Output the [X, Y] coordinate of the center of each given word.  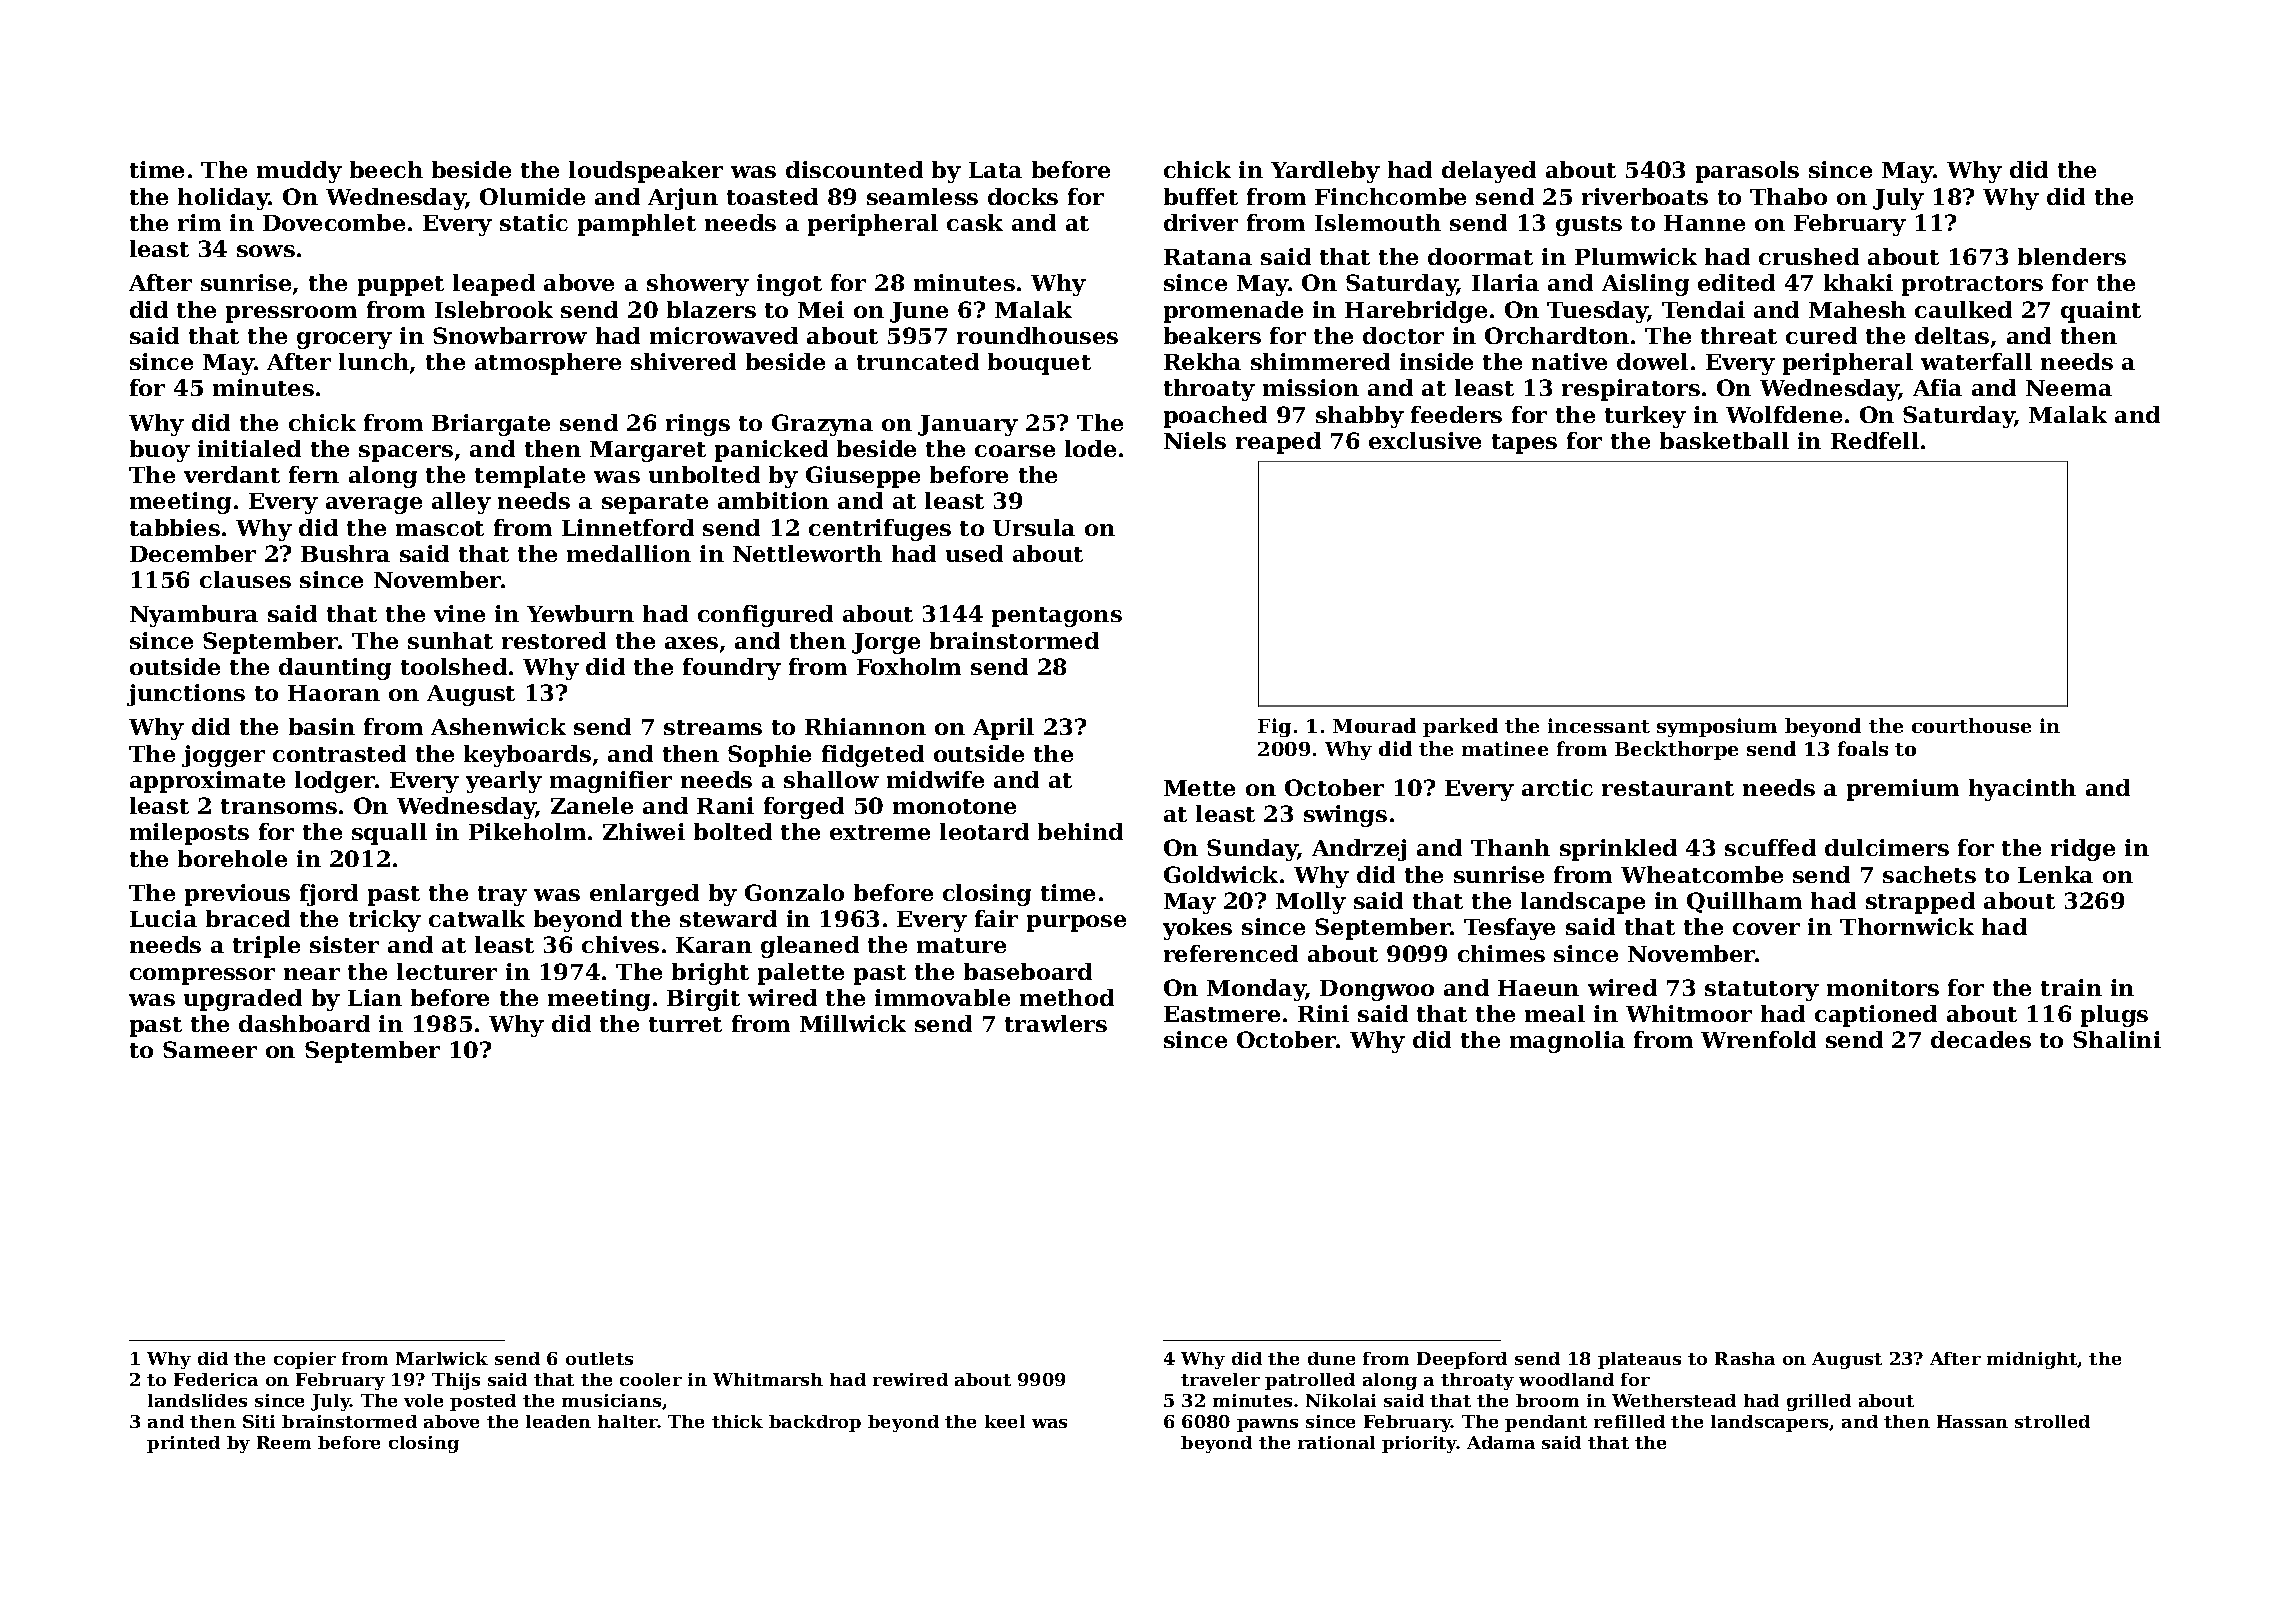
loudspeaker [646, 172]
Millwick [853, 1023]
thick [737, 1421]
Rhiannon [865, 726]
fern [314, 474]
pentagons [1057, 617]
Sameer [210, 1049]
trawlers [1056, 1023]
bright [710, 974]
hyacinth [2022, 790]
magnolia [1567, 1042]
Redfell [1875, 440]
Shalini [2117, 1039]
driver [1201, 222]
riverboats [1645, 196]
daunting [335, 669]
